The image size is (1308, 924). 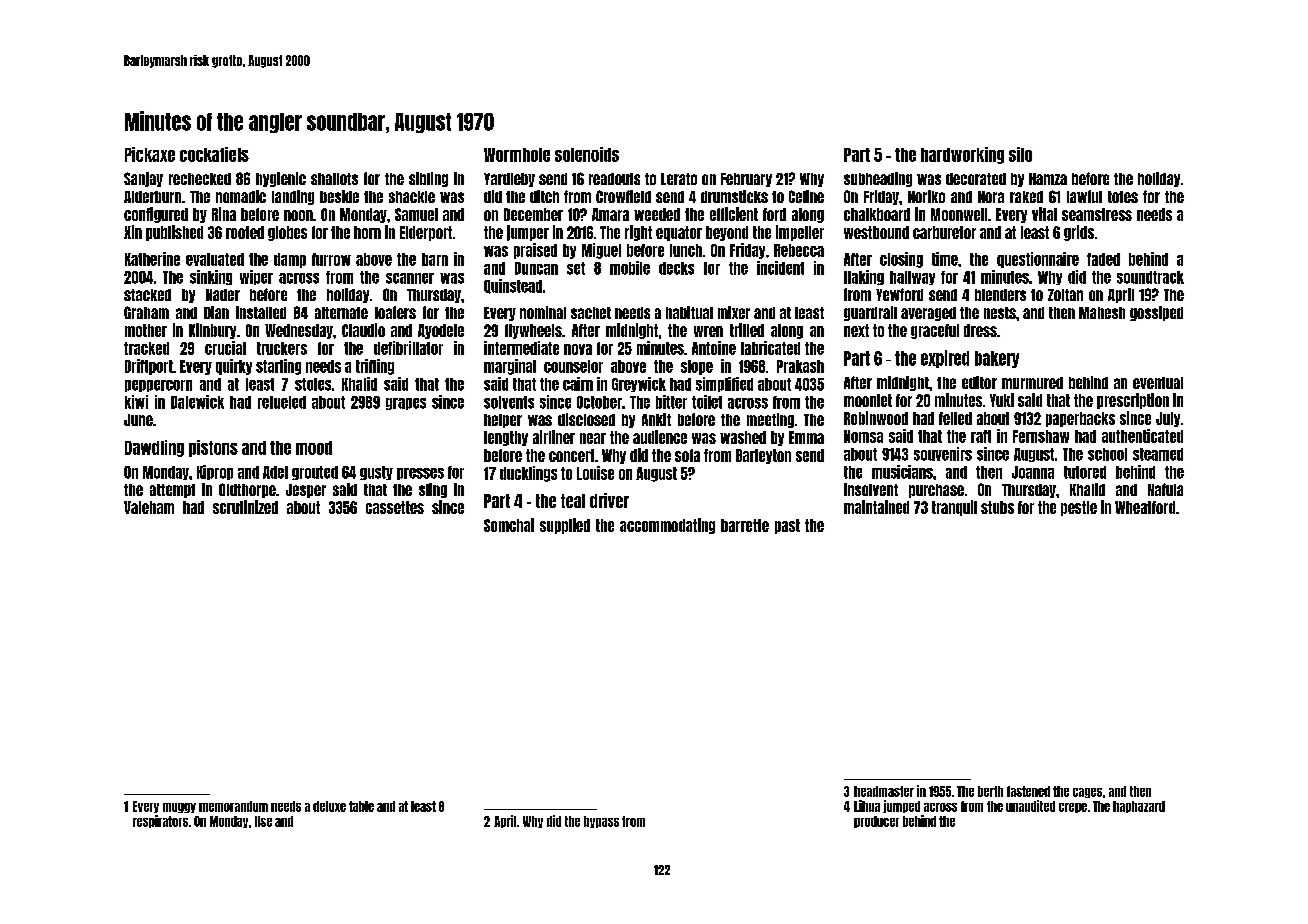 What do you see at coordinates (281, 179) in the screenshot?
I see `hygienic` at bounding box center [281, 179].
